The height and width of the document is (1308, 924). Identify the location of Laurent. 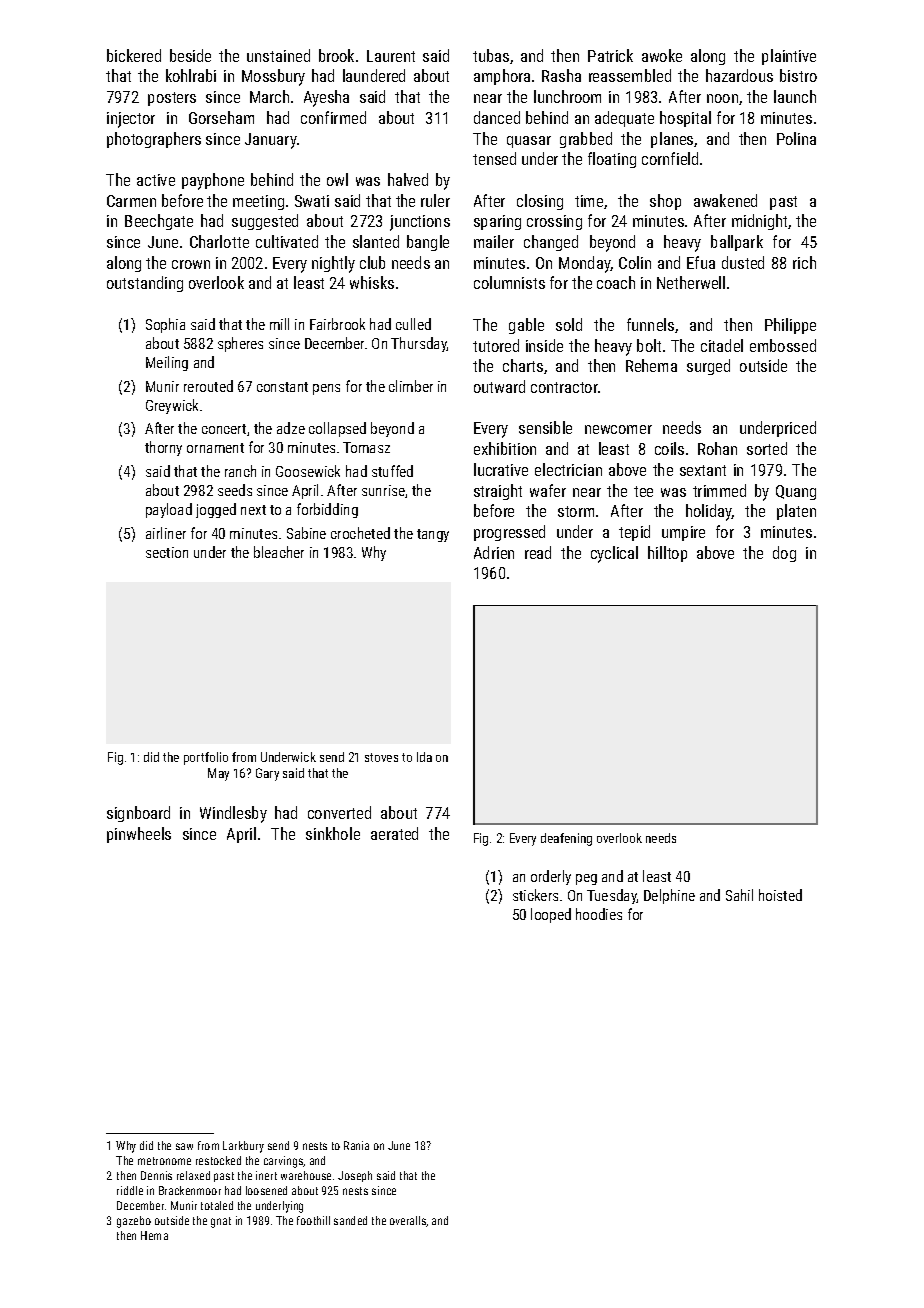
(391, 56).
